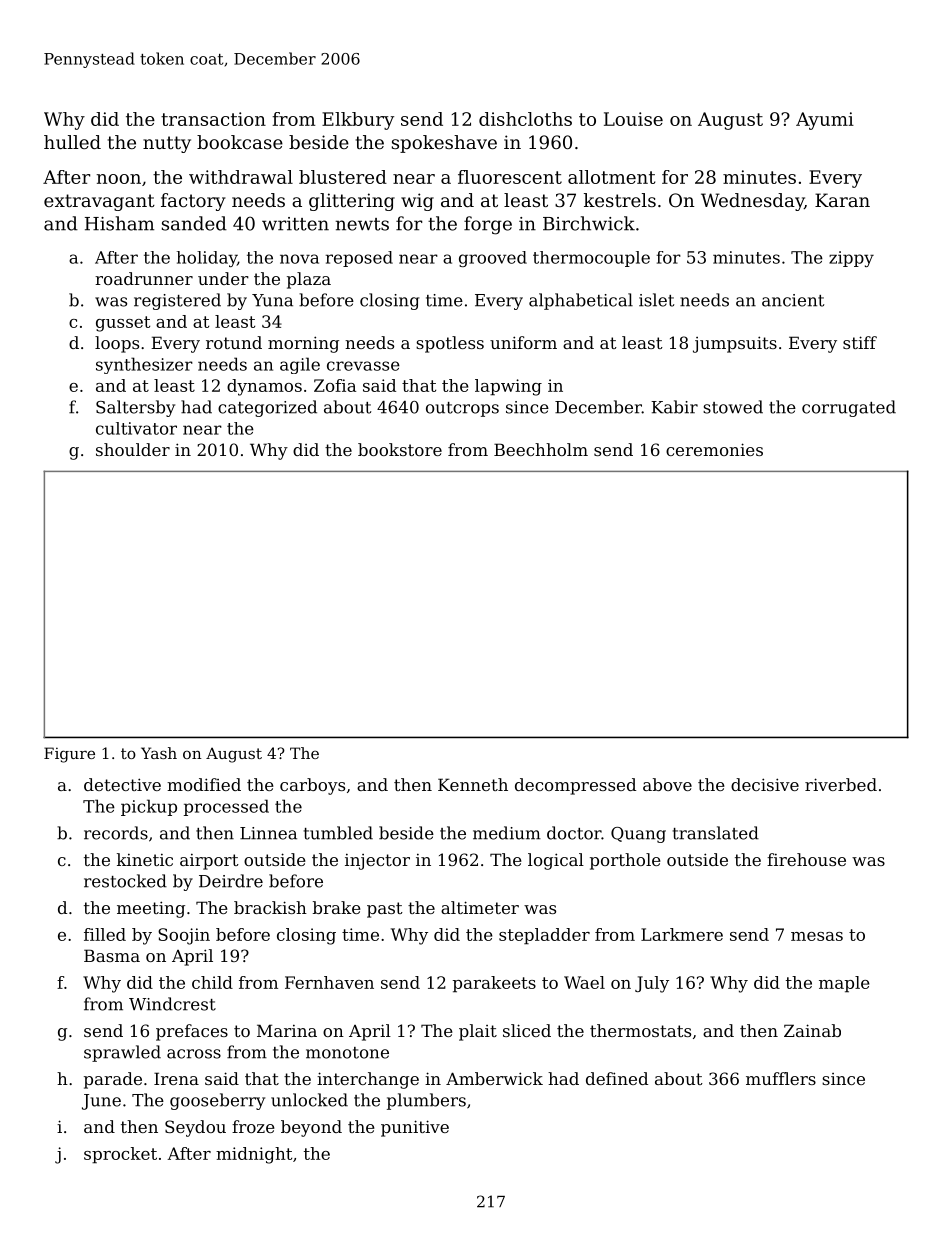  Describe the element at coordinates (337, 907) in the screenshot. I see `brake` at that location.
